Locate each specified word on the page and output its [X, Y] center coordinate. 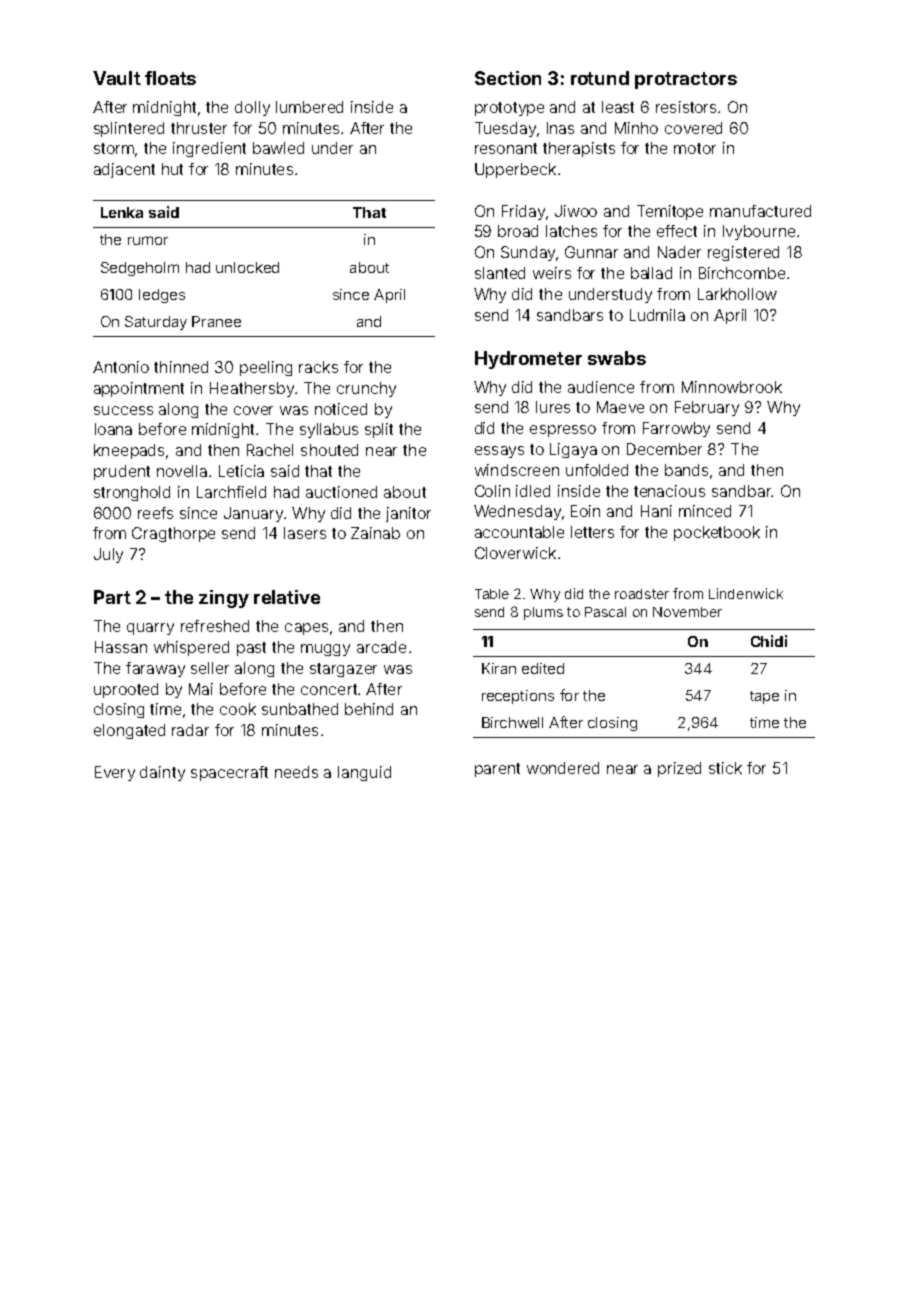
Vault [117, 78]
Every [115, 773]
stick [725, 768]
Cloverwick [515, 553]
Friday [523, 212]
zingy [224, 599]
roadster [642, 594]
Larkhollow [737, 294]
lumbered [309, 107]
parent [497, 770]
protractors [686, 80]
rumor [148, 240]
